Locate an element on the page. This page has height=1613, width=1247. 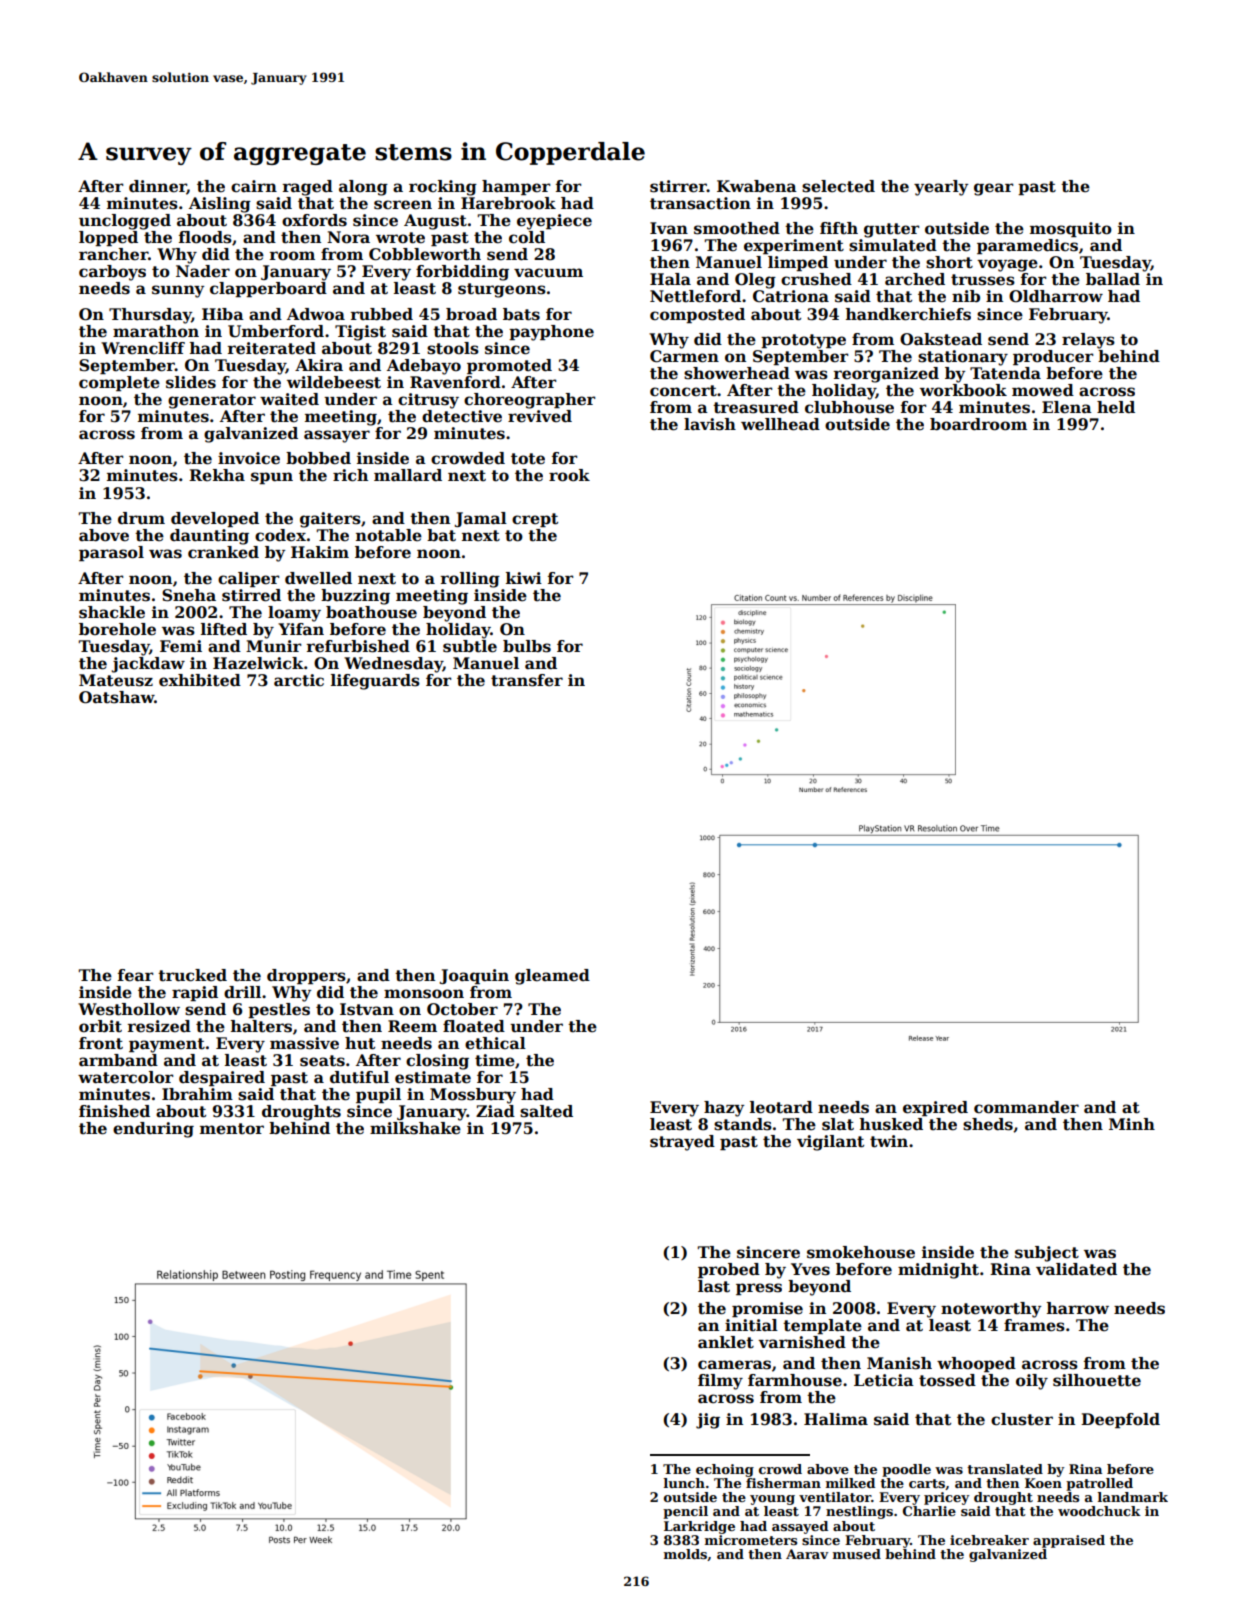
transfer is located at coordinates (527, 680).
